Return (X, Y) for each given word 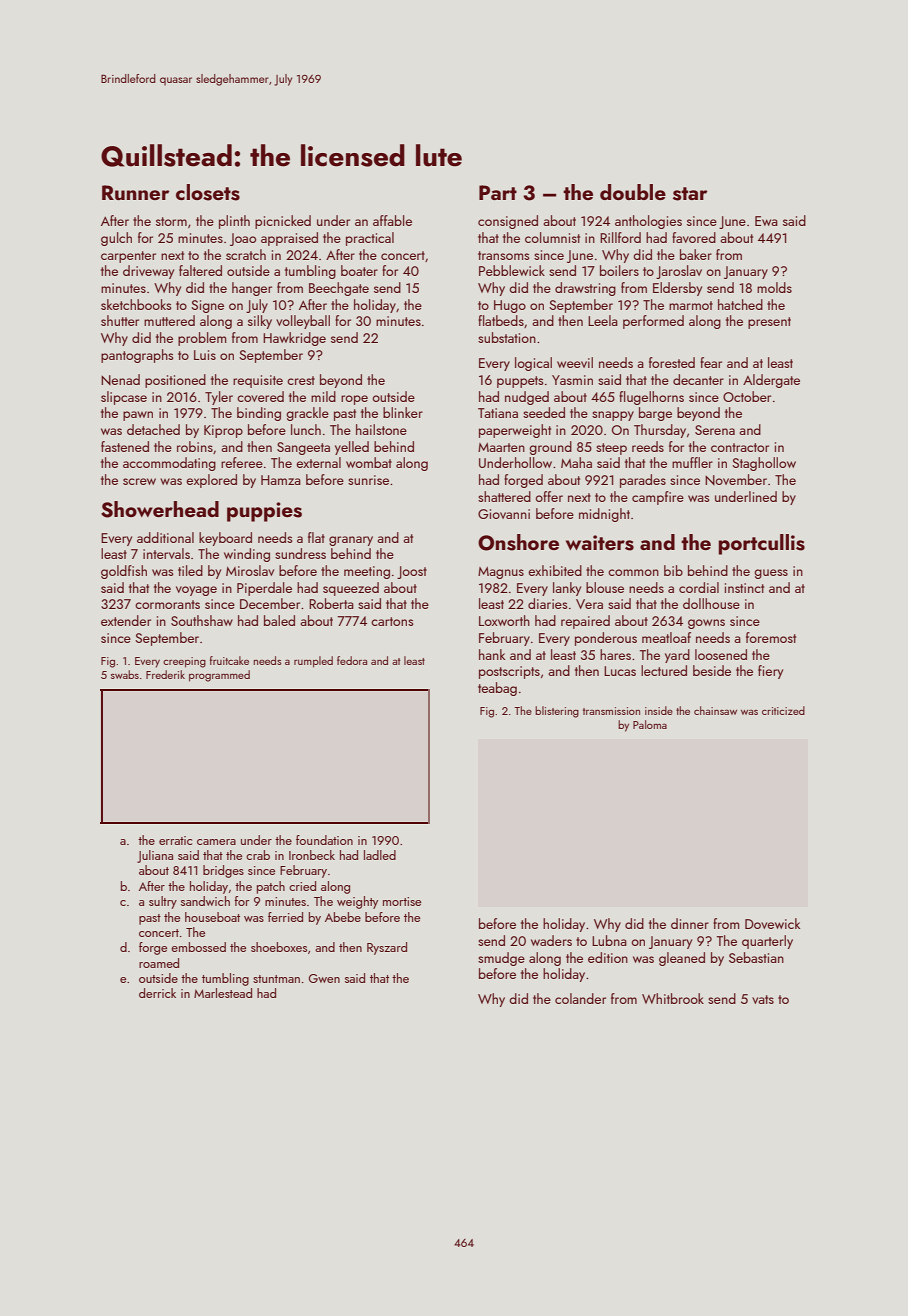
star (690, 194)
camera (216, 842)
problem (202, 339)
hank (492, 654)
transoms (503, 255)
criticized (783, 710)
